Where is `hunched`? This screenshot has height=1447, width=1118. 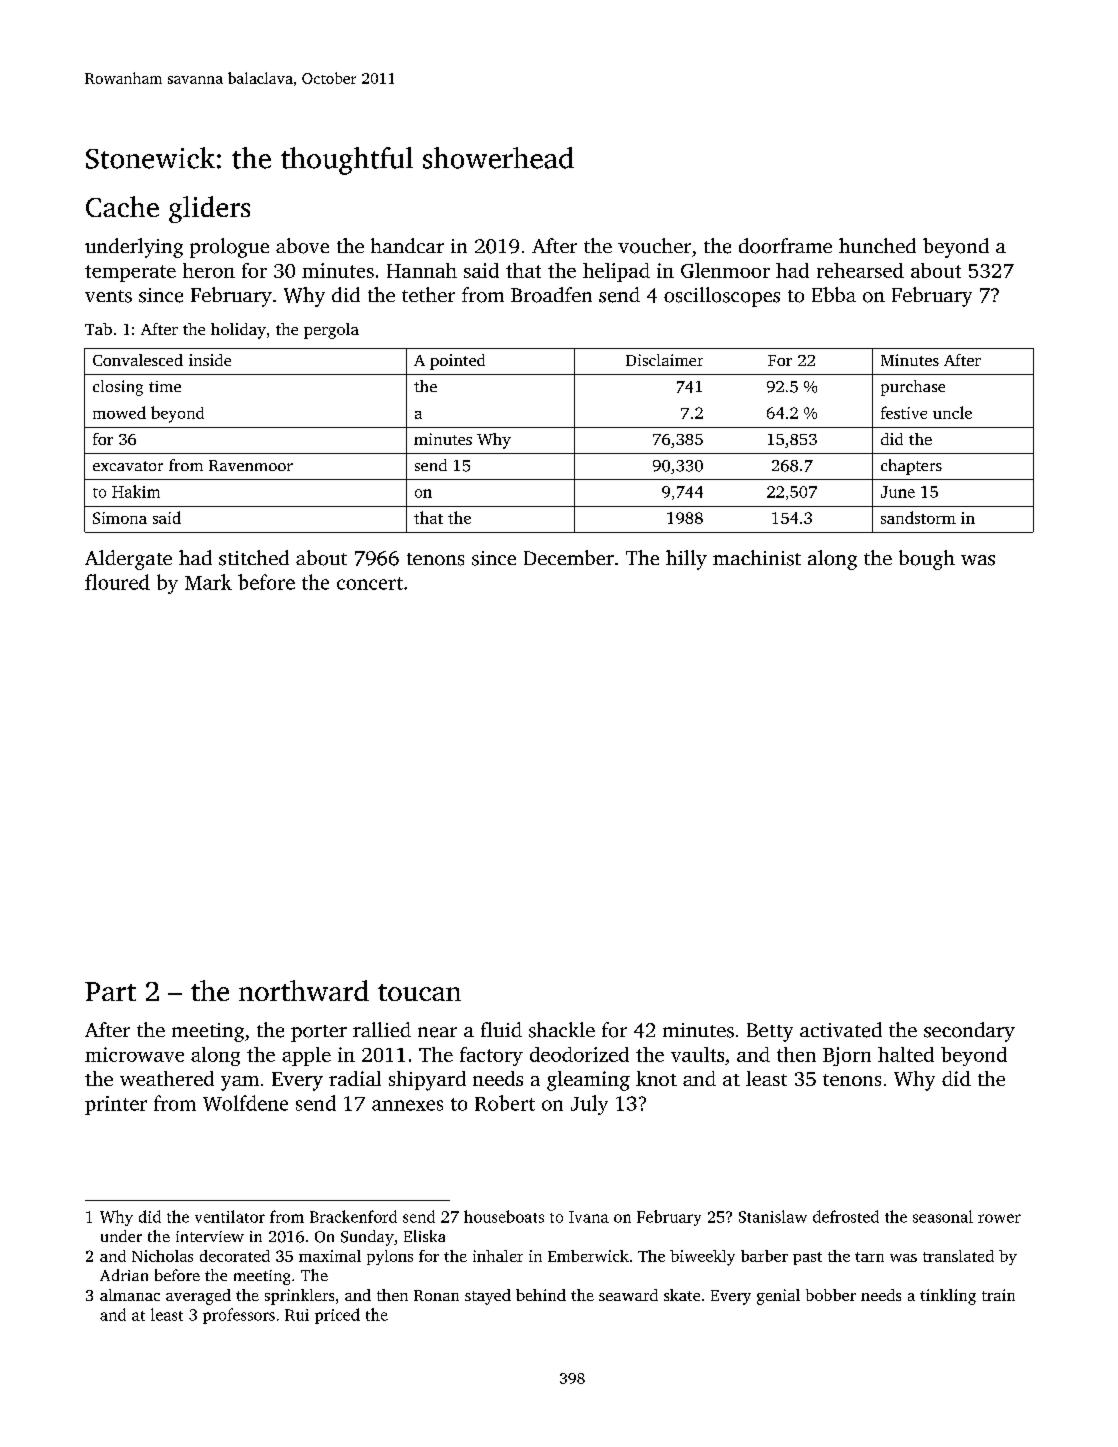 hunched is located at coordinates (877, 245).
